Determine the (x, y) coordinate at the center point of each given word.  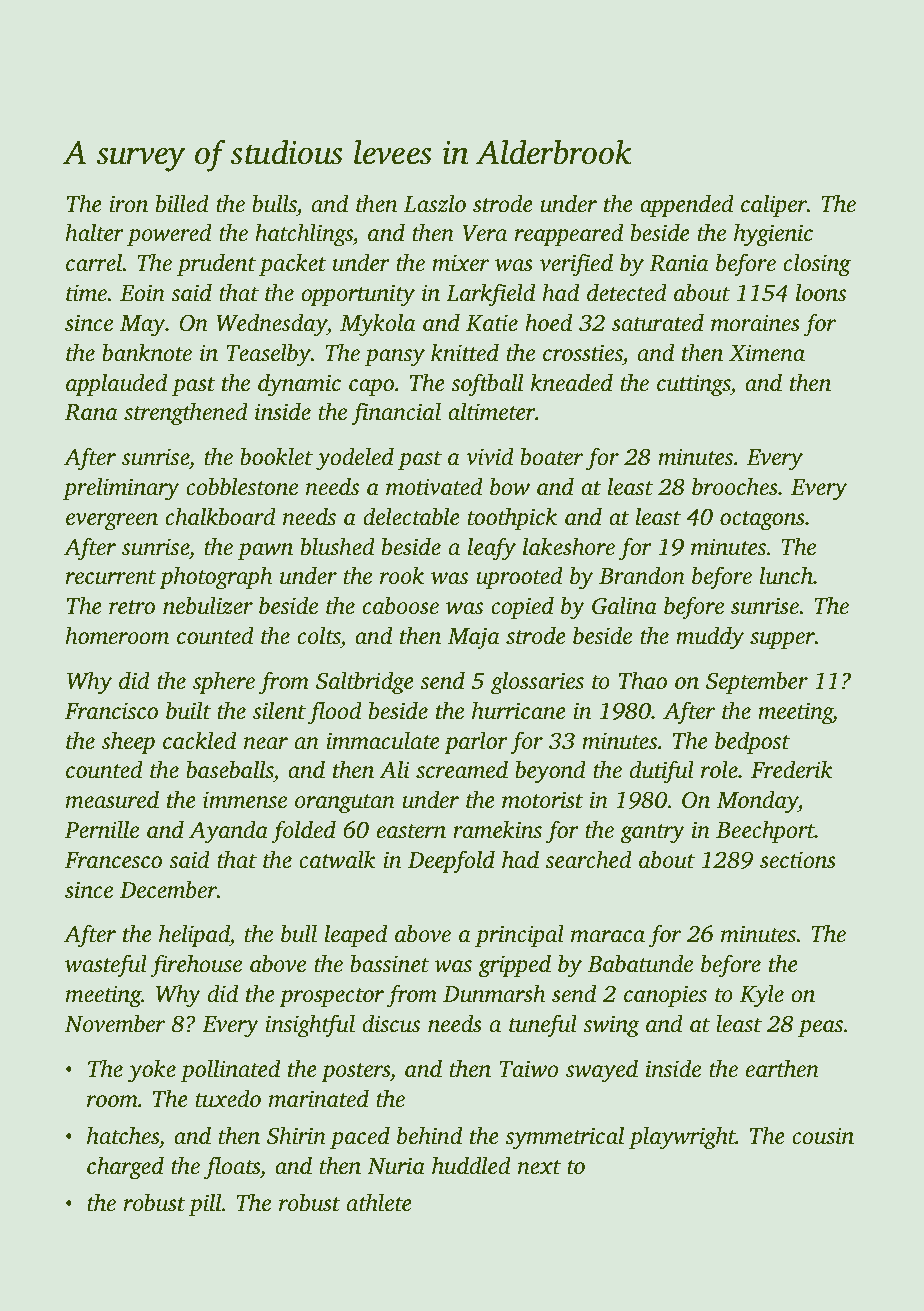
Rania (678, 263)
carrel (94, 262)
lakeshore (569, 546)
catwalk (337, 859)
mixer (460, 263)
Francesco (113, 860)
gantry (652, 834)
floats (232, 1168)
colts (319, 635)
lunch (786, 575)
